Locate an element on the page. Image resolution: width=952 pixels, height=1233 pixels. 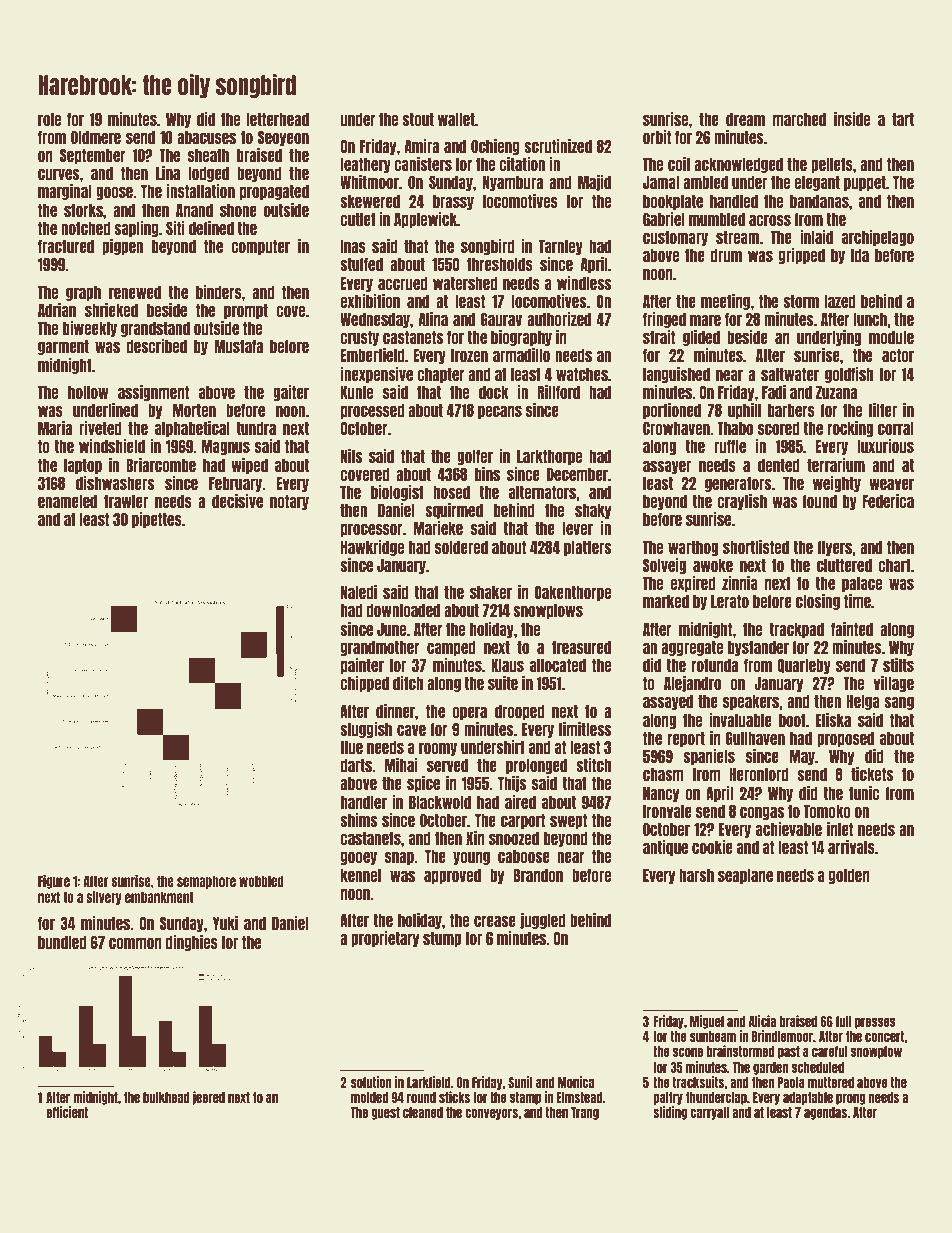
decisive is located at coordinates (237, 501).
